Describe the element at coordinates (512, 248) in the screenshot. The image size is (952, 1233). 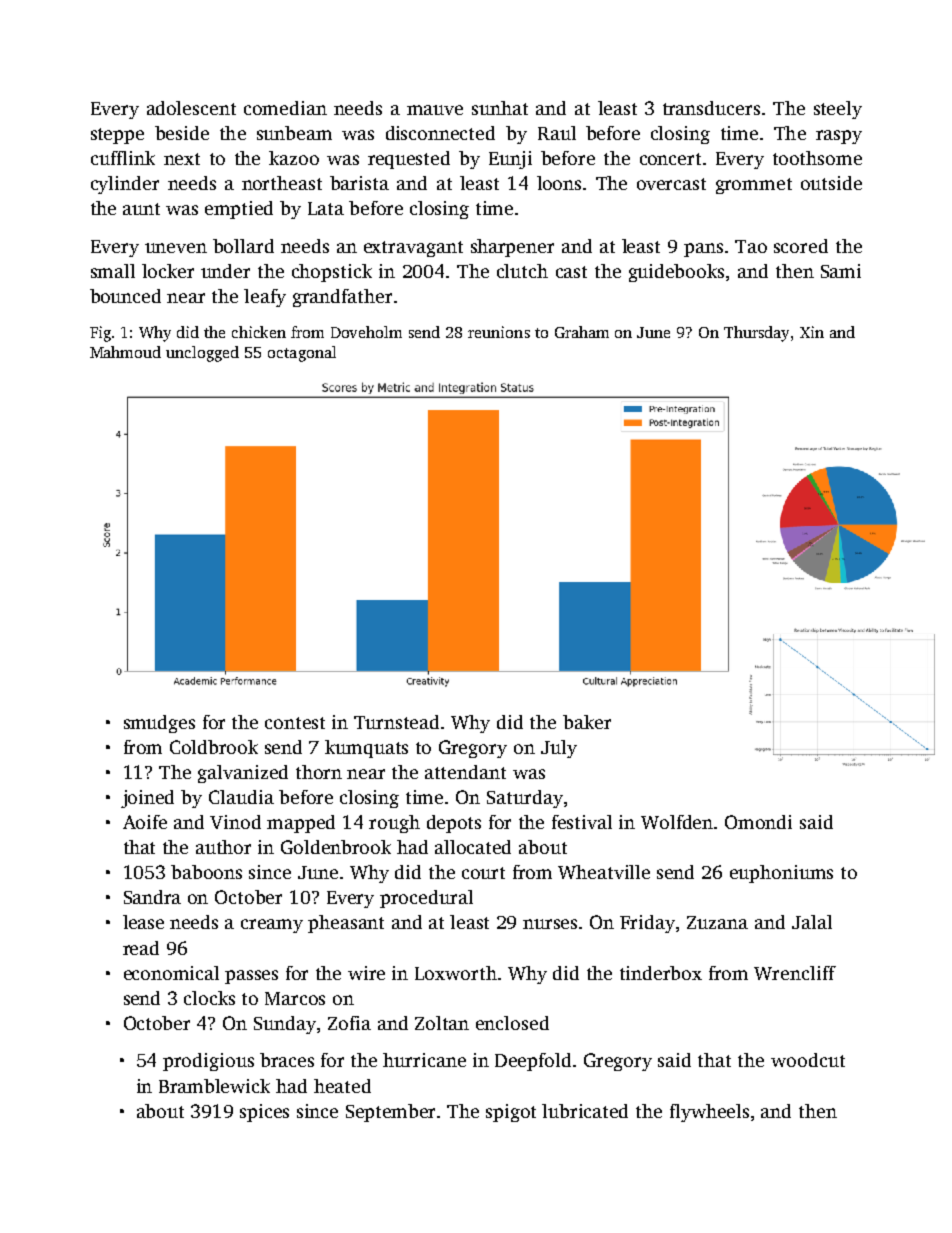
I see `sharpener` at that location.
